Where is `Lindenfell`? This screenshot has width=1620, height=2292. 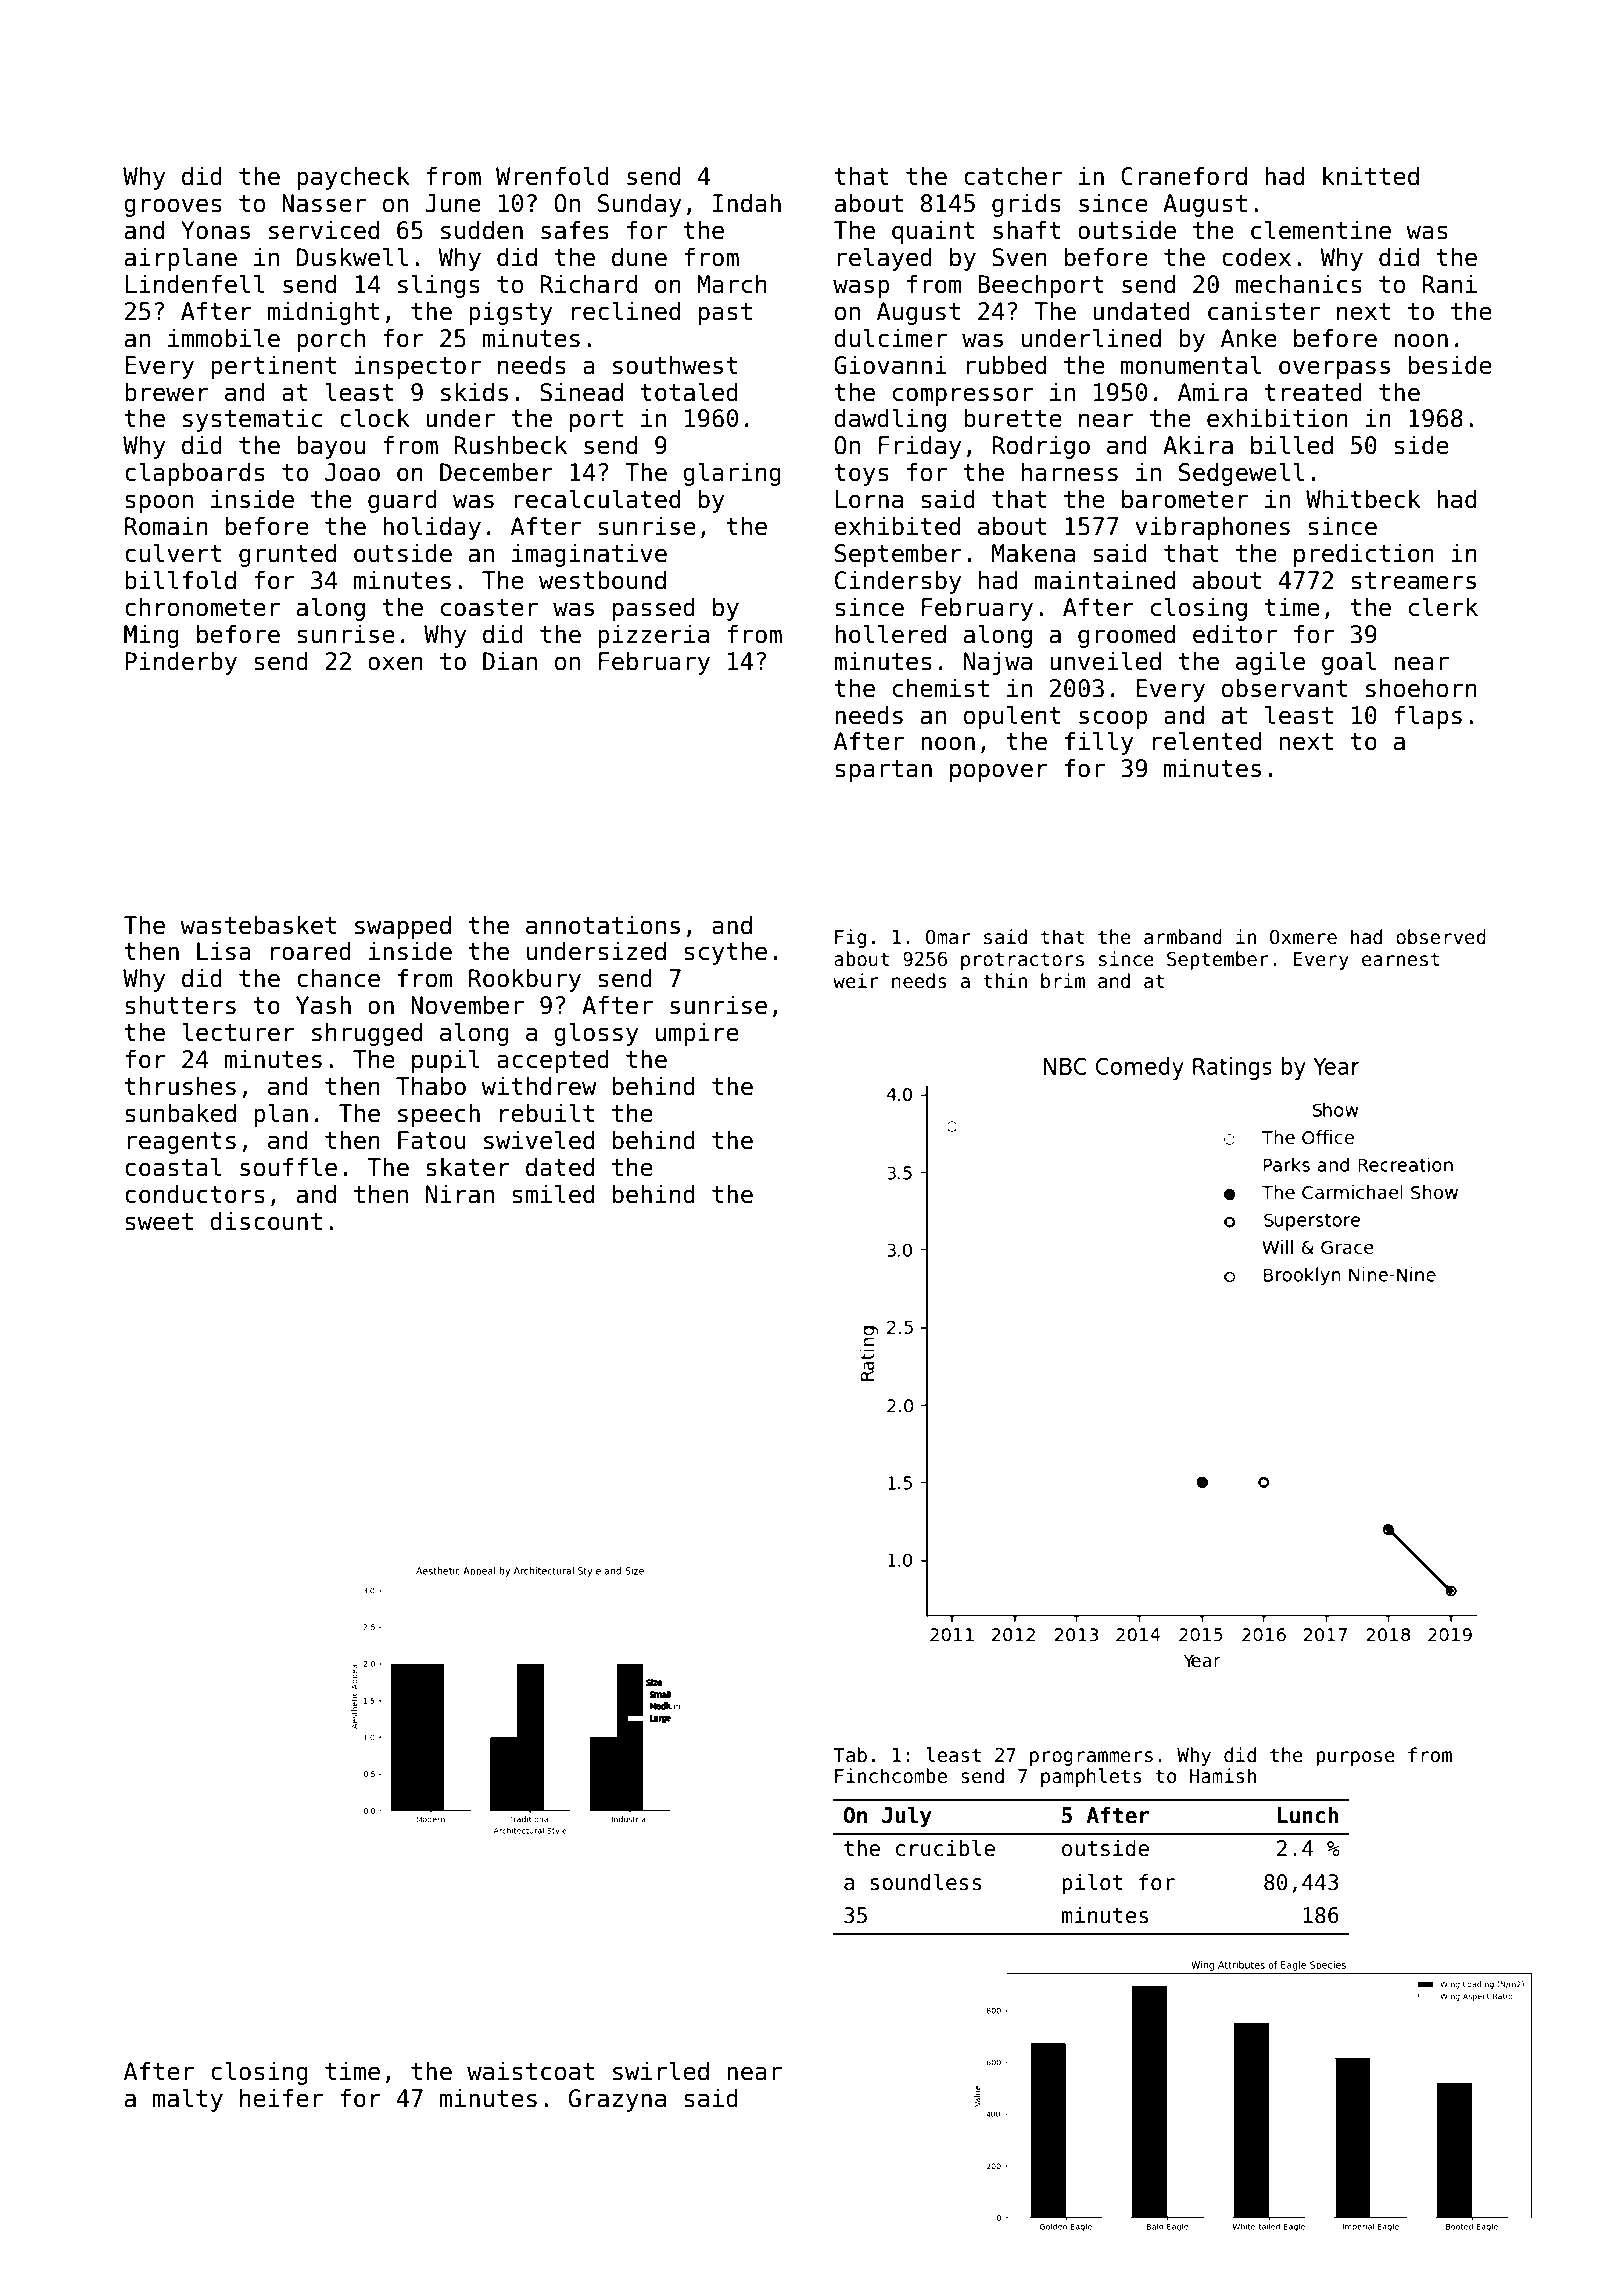
Lindenfell is located at coordinates (195, 284).
